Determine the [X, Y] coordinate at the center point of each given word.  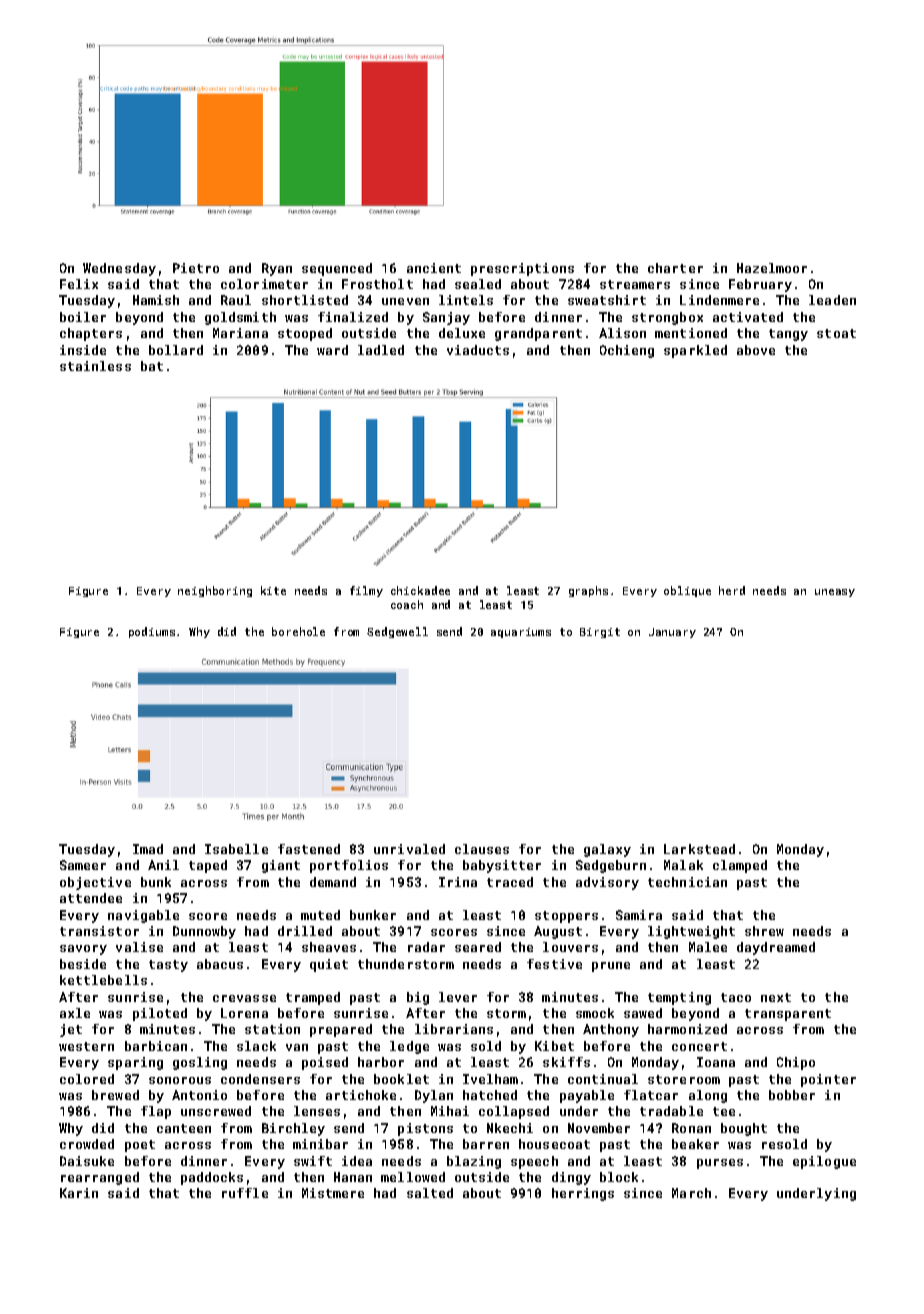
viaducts [478, 350]
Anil [163, 865]
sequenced [337, 269]
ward [332, 350]
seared [478, 947]
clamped [740, 866]
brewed [115, 1095]
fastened [309, 849]
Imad [148, 849]
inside [83, 350]
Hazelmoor [772, 268]
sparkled [695, 351]
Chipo [796, 1063]
